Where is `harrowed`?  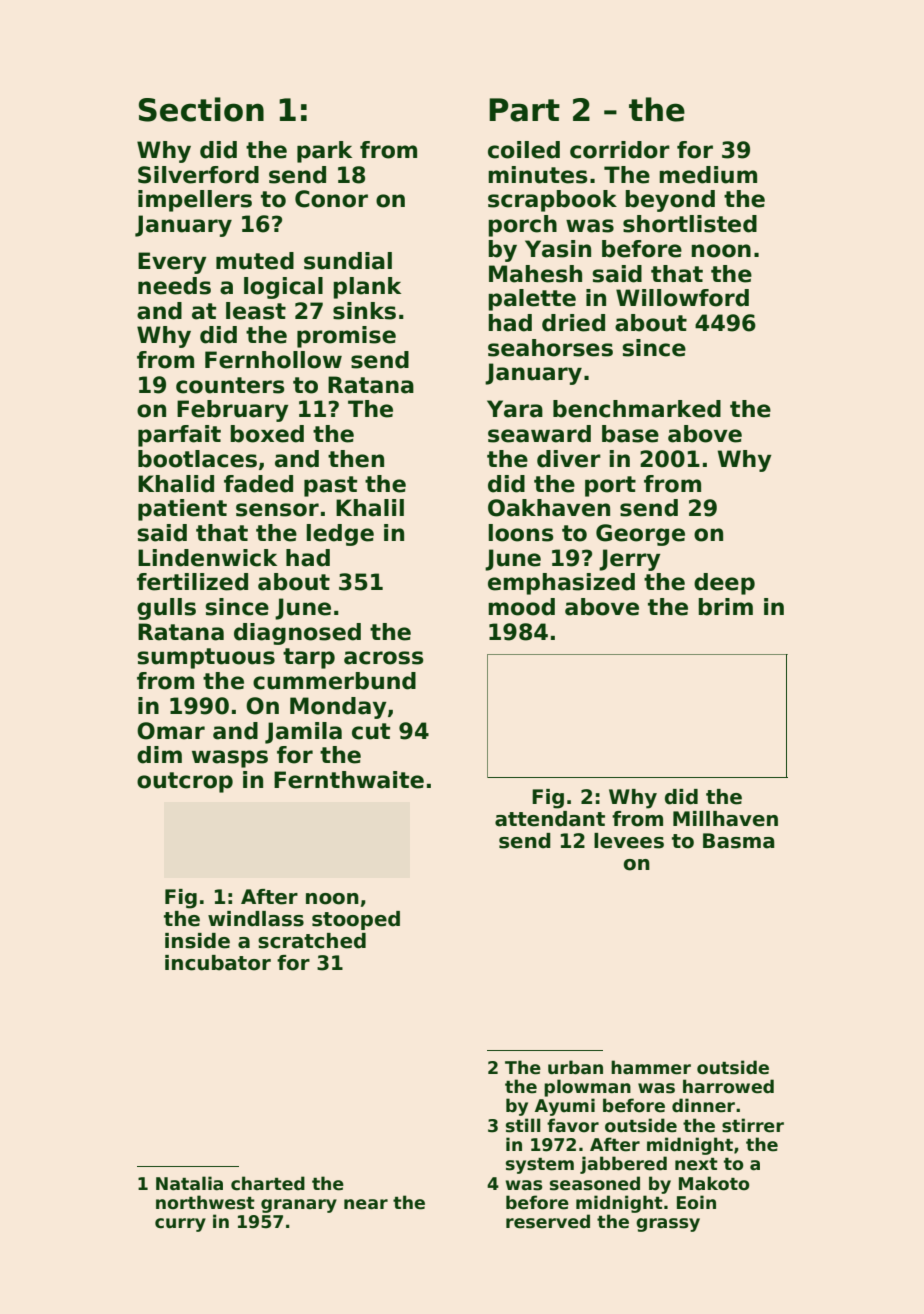 harrowed is located at coordinates (728, 1086).
